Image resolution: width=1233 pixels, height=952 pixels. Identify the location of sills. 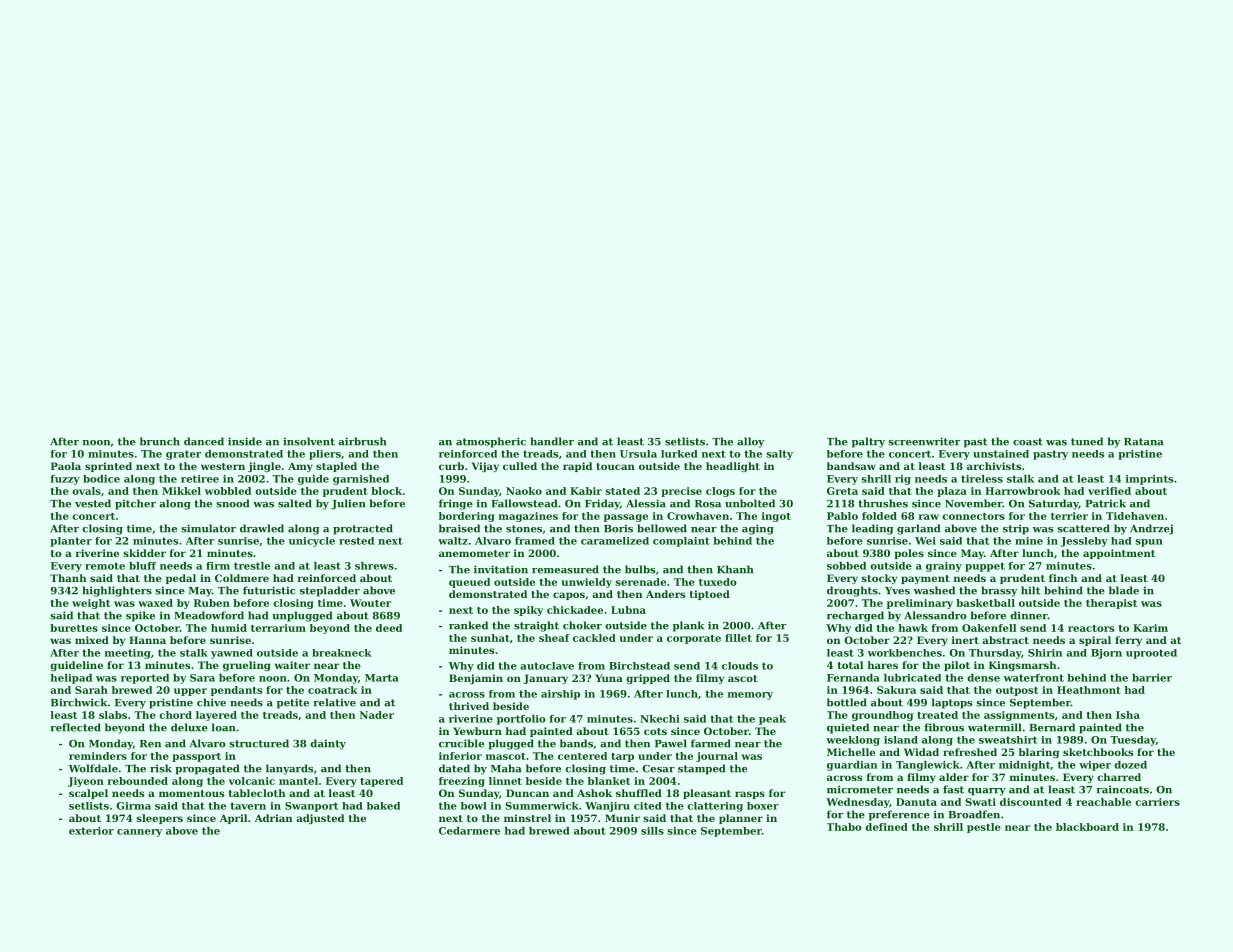
(652, 831).
